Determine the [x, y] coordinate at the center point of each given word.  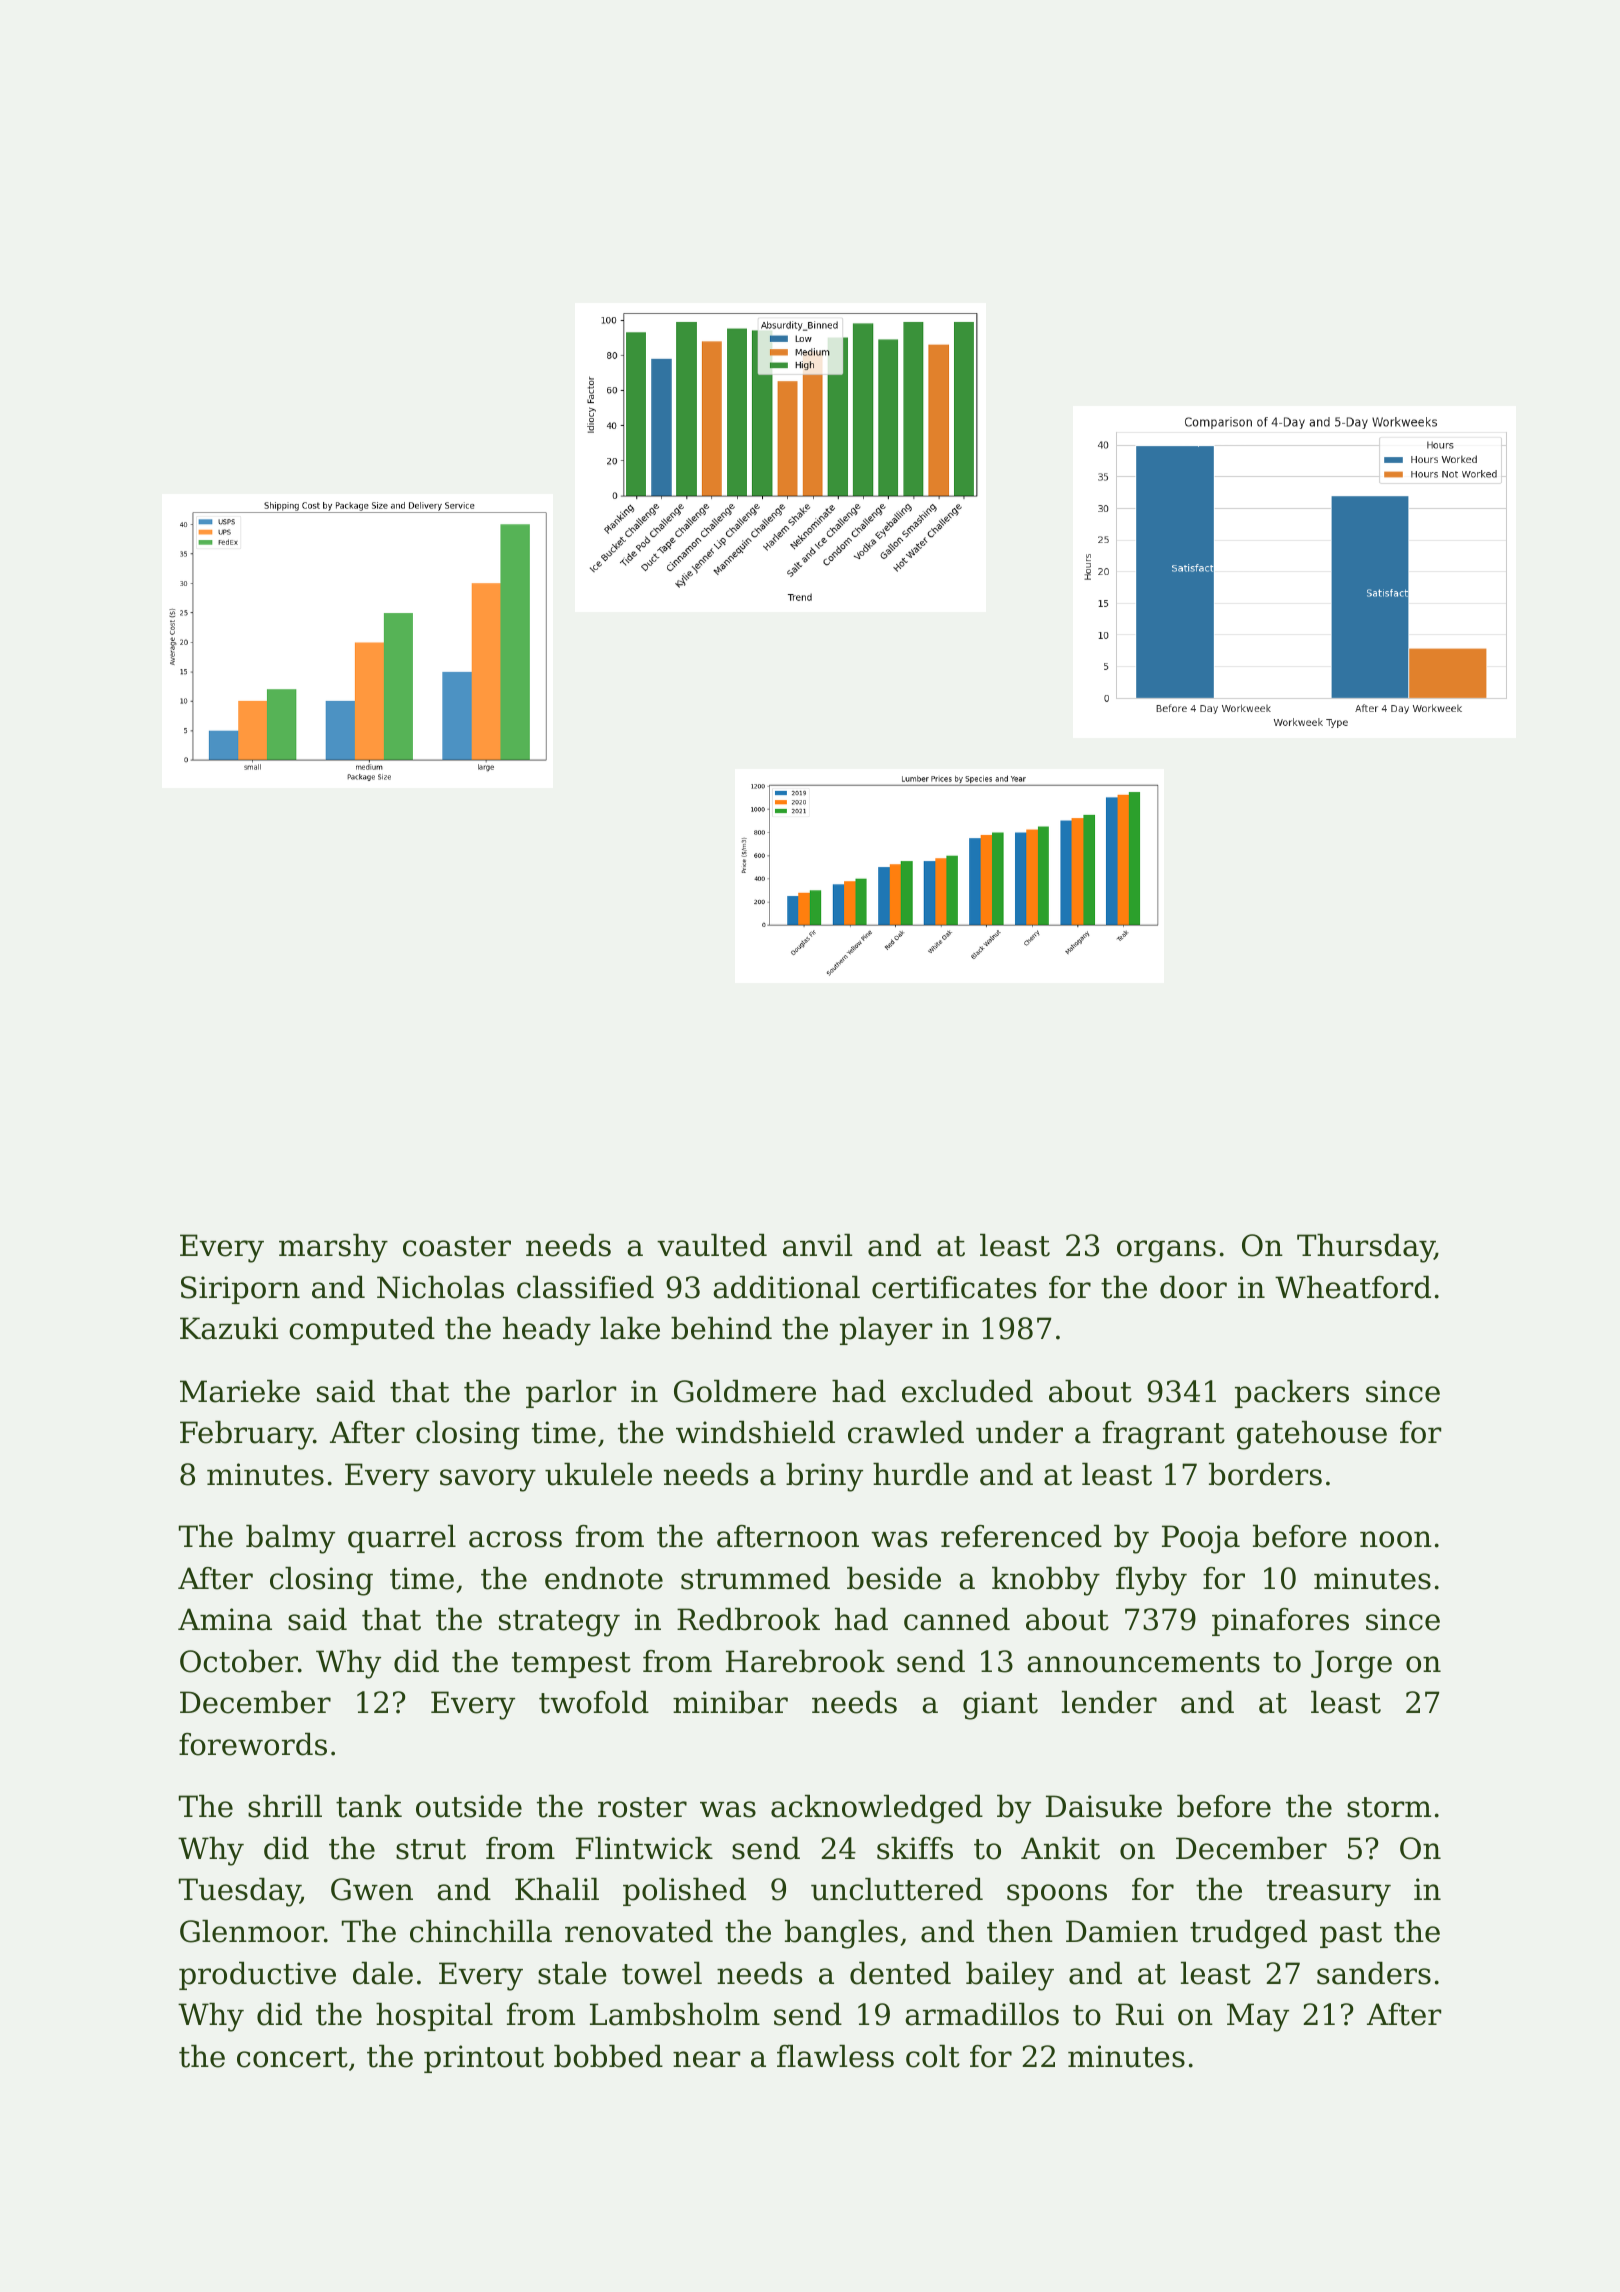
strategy [559, 1623]
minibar [730, 1702]
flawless [835, 2056]
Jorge [1351, 1664]
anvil [817, 1245]
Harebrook [805, 1661]
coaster [457, 1246]
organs [1166, 1251]
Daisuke [1104, 1806]
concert [292, 2057]
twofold [594, 1702]
